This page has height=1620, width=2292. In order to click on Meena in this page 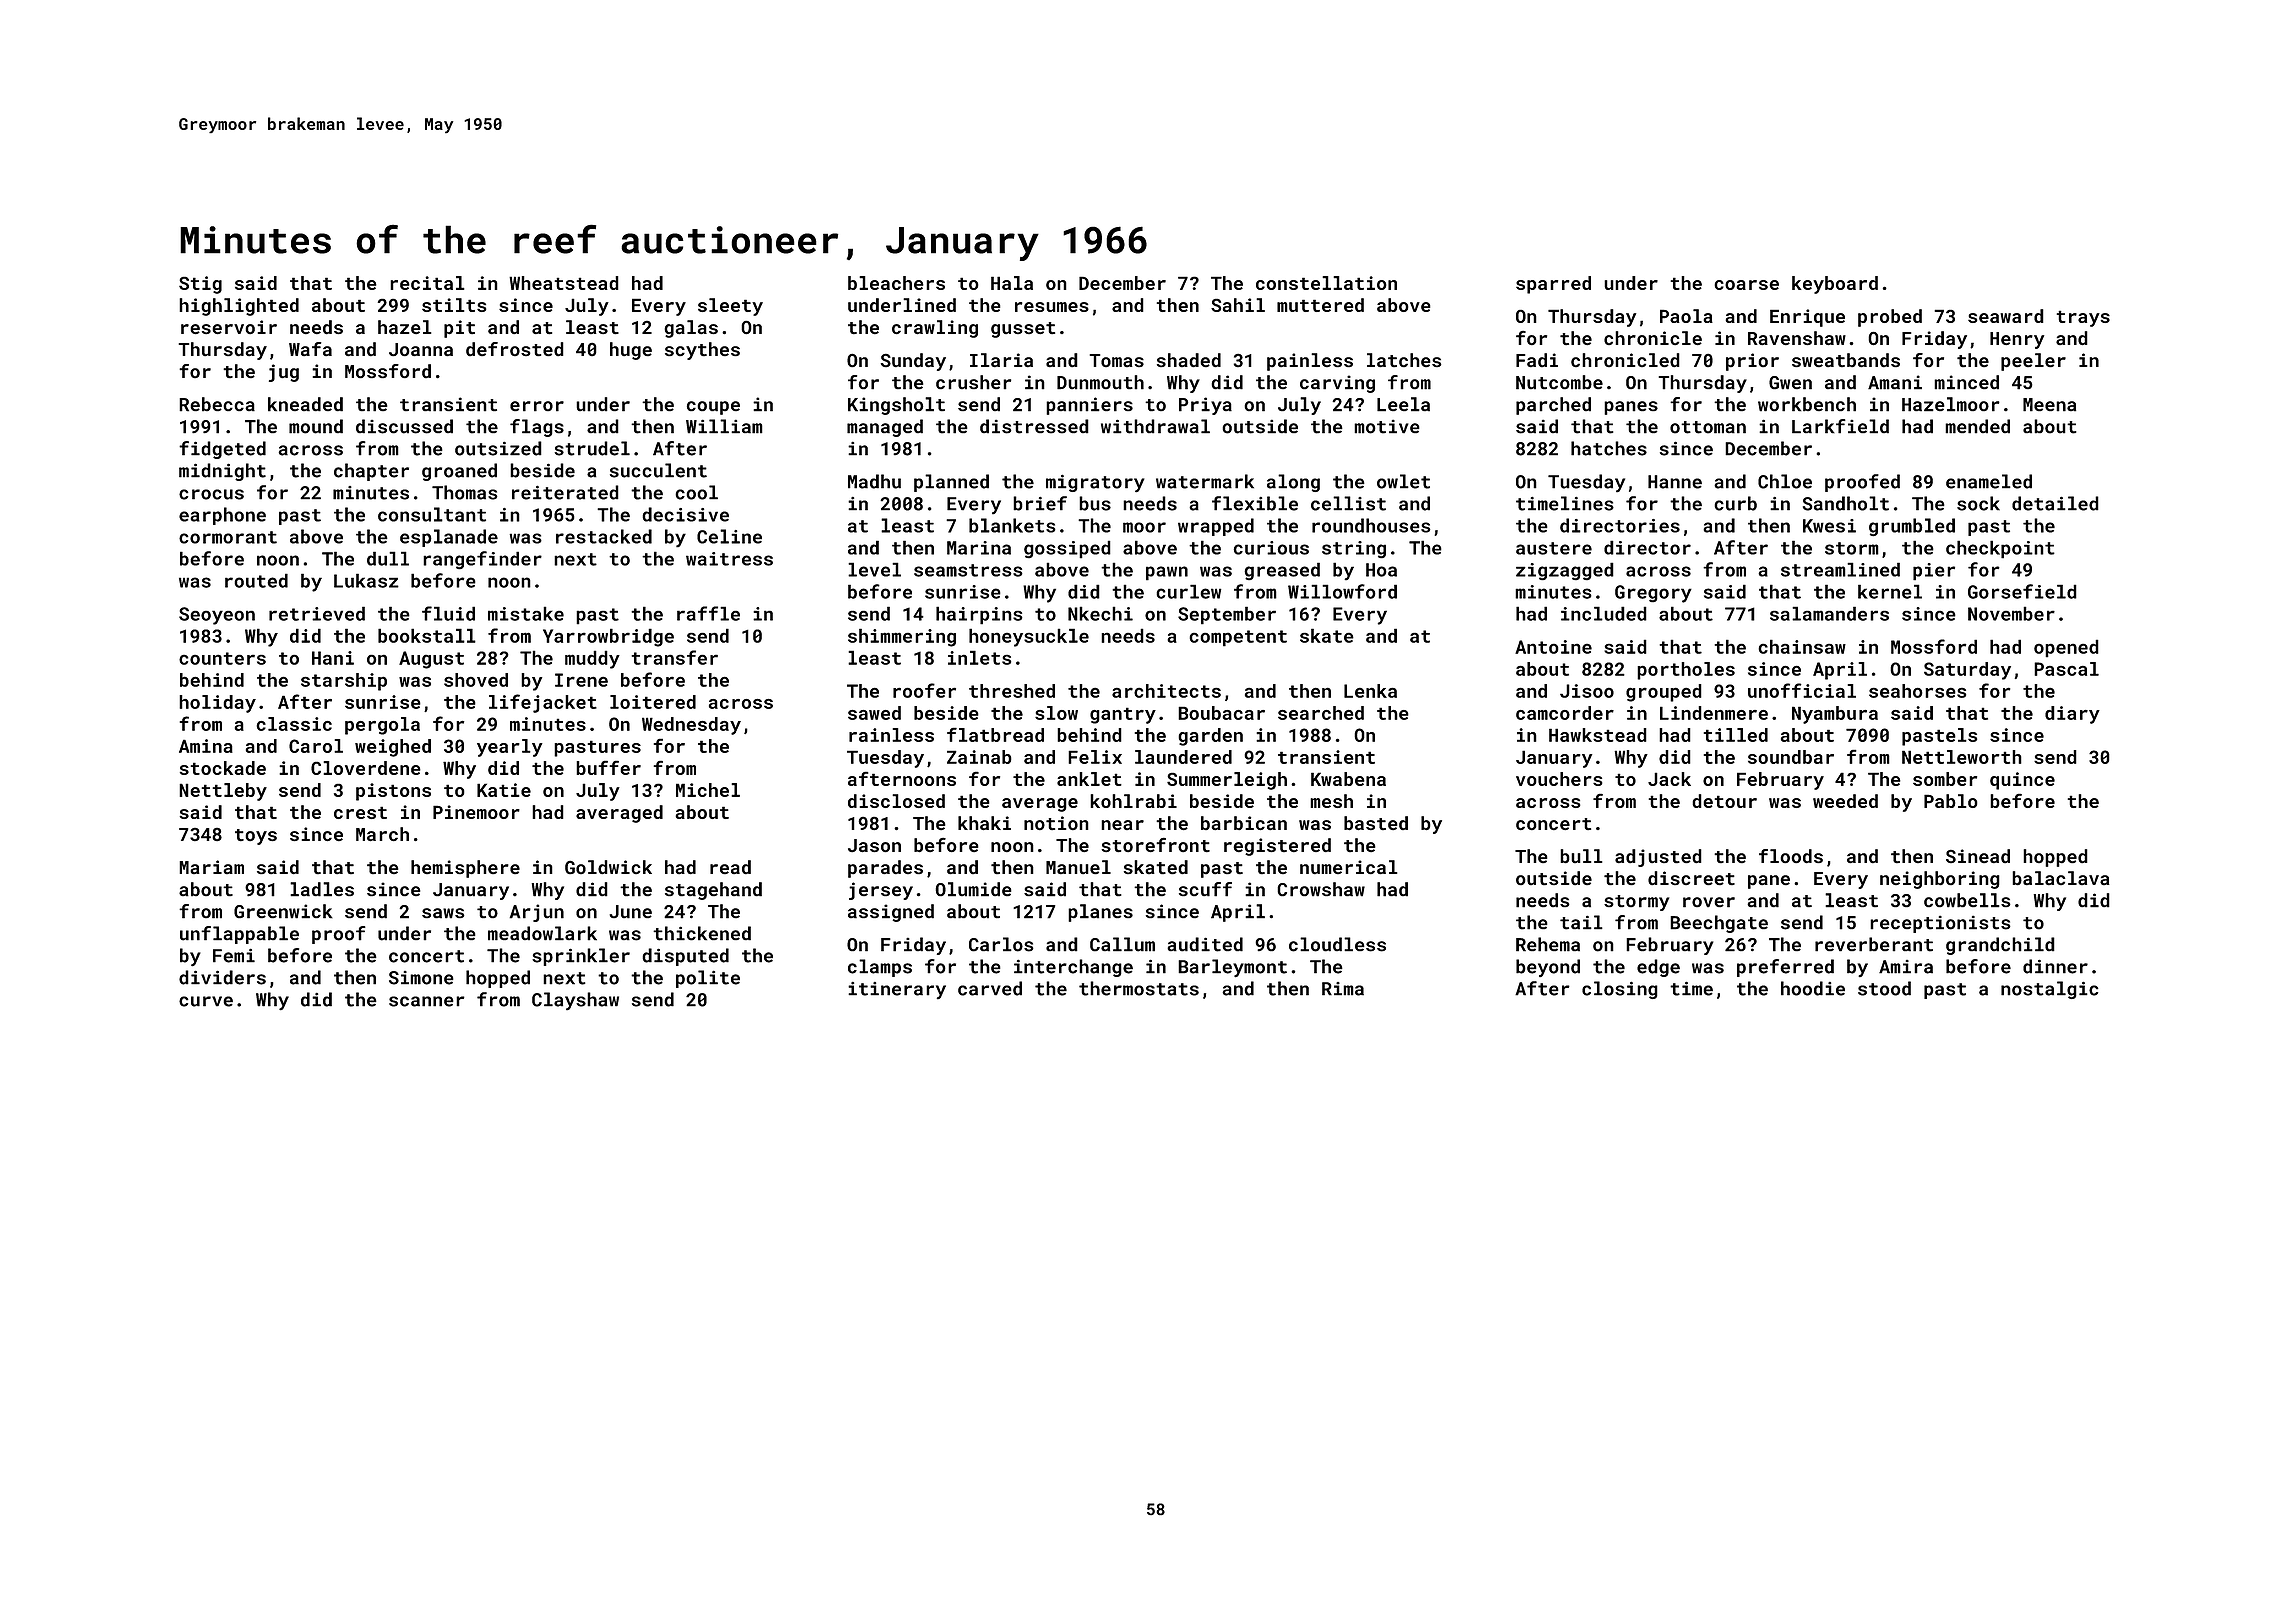, I will do `click(2049, 405)`.
